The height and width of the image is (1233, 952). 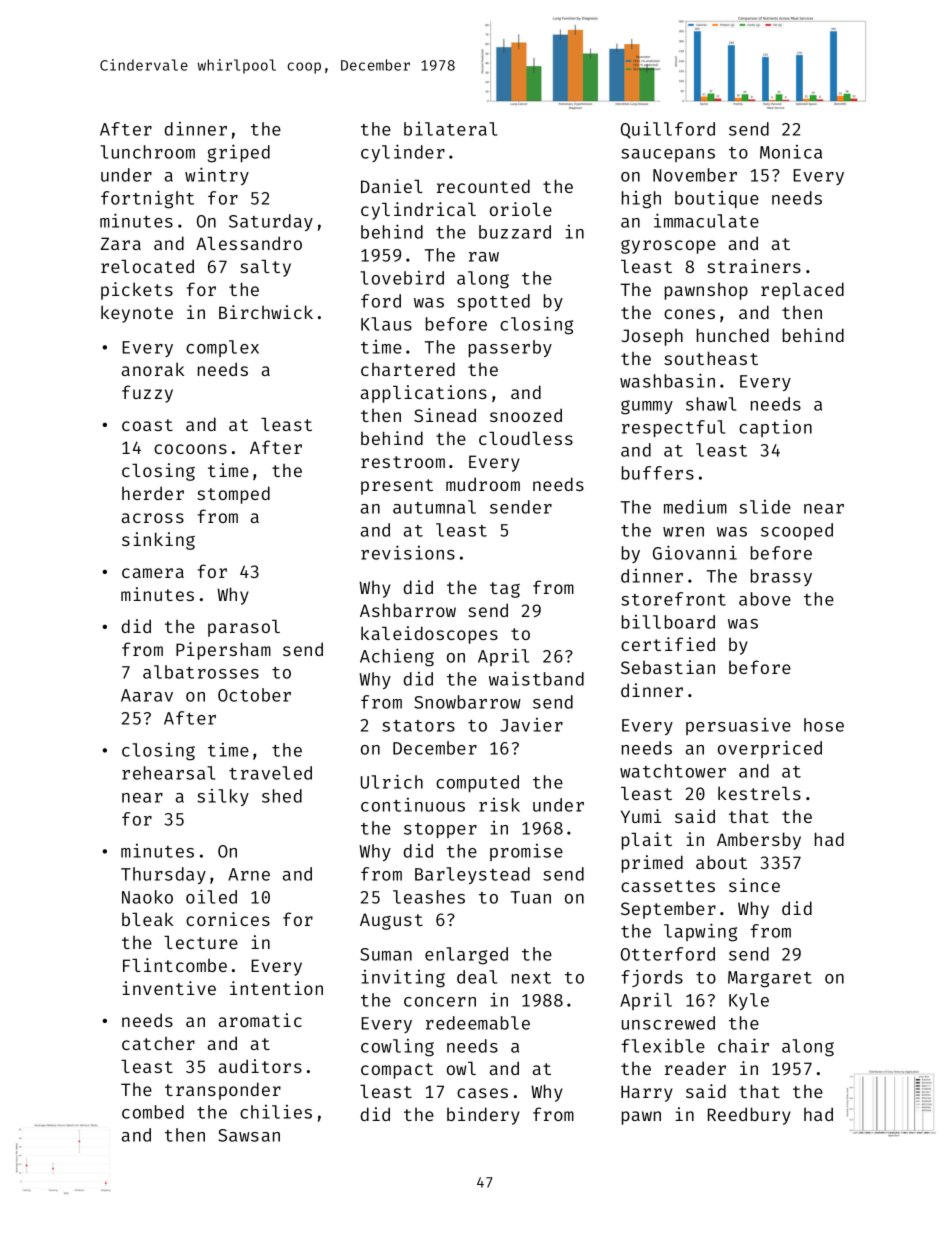 I want to click on redeemable, so click(x=478, y=1023).
